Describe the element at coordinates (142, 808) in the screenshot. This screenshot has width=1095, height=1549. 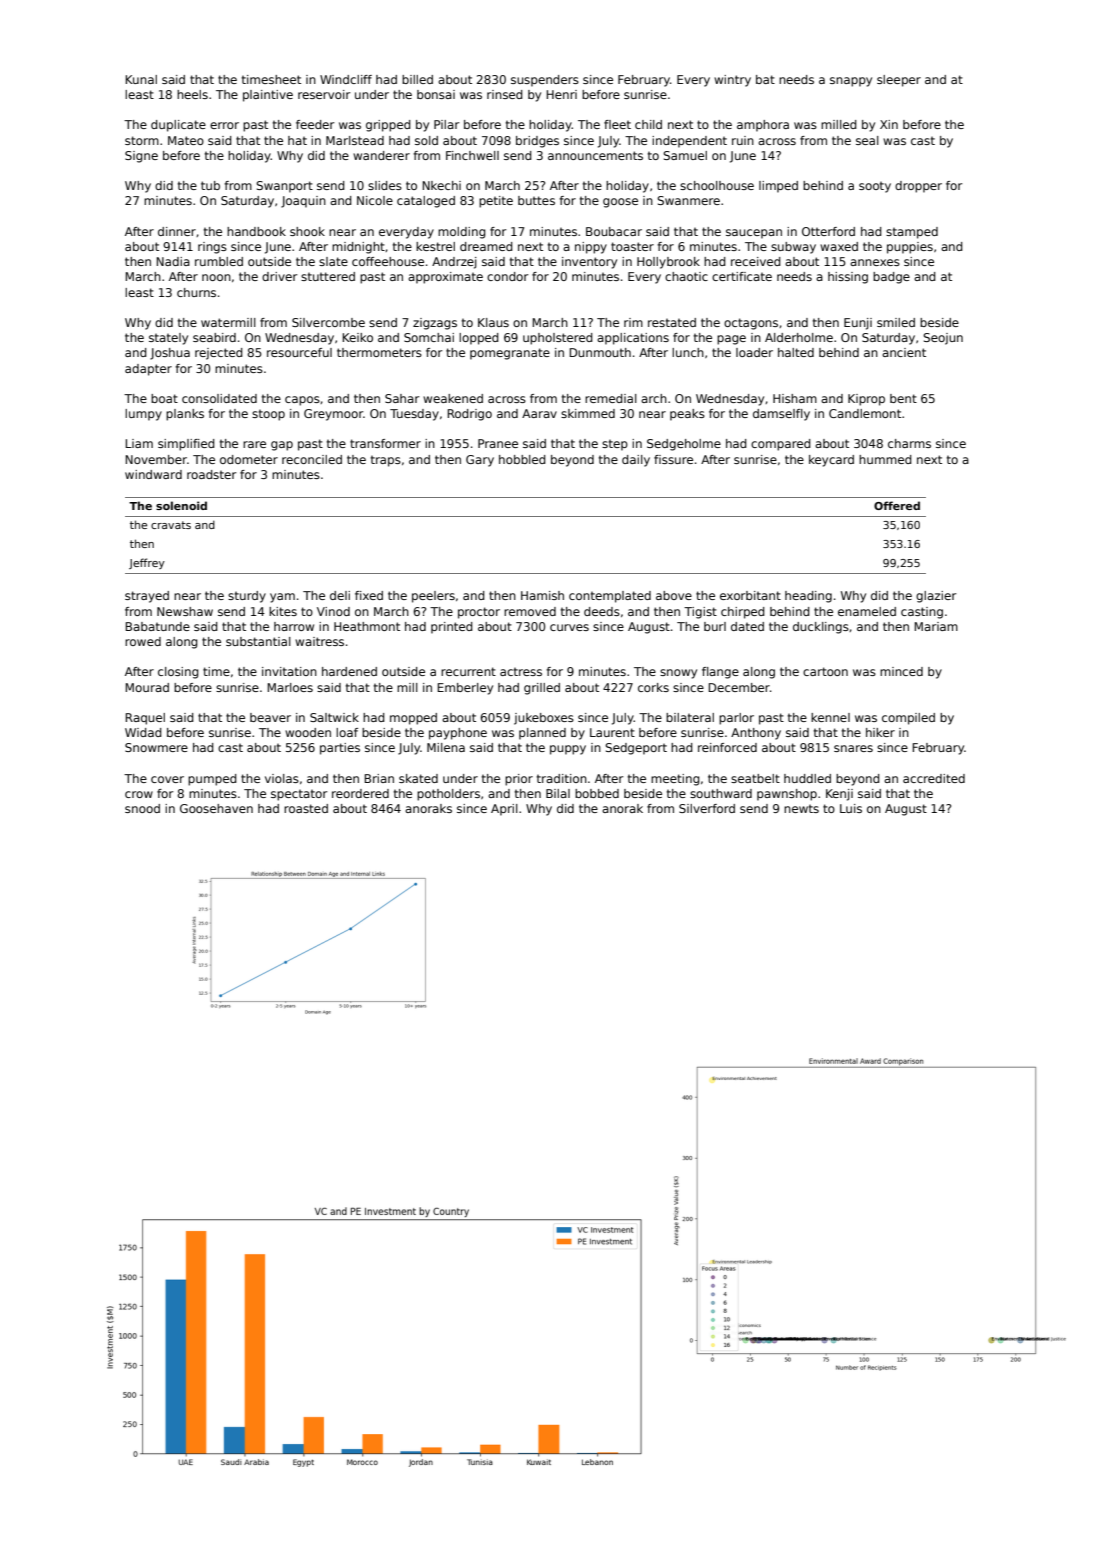
I see `snood` at that location.
